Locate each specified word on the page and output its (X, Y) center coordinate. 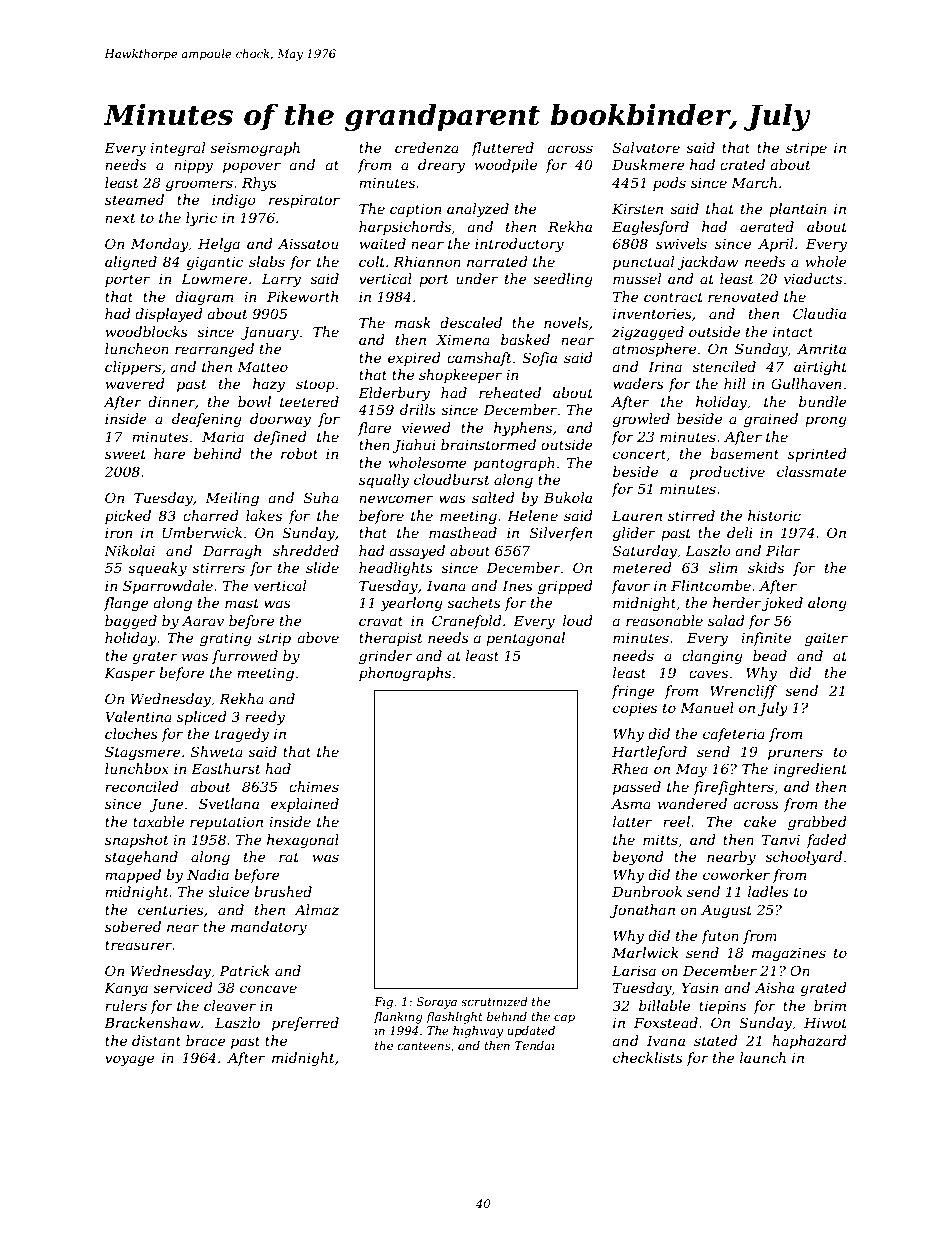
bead (770, 655)
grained (771, 420)
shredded (306, 550)
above (318, 637)
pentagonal (525, 639)
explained (305, 805)
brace (206, 1040)
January (270, 333)
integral (177, 149)
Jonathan (642, 911)
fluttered (502, 149)
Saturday (645, 552)
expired (414, 359)
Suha (321, 497)
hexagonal (303, 841)
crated (742, 164)
